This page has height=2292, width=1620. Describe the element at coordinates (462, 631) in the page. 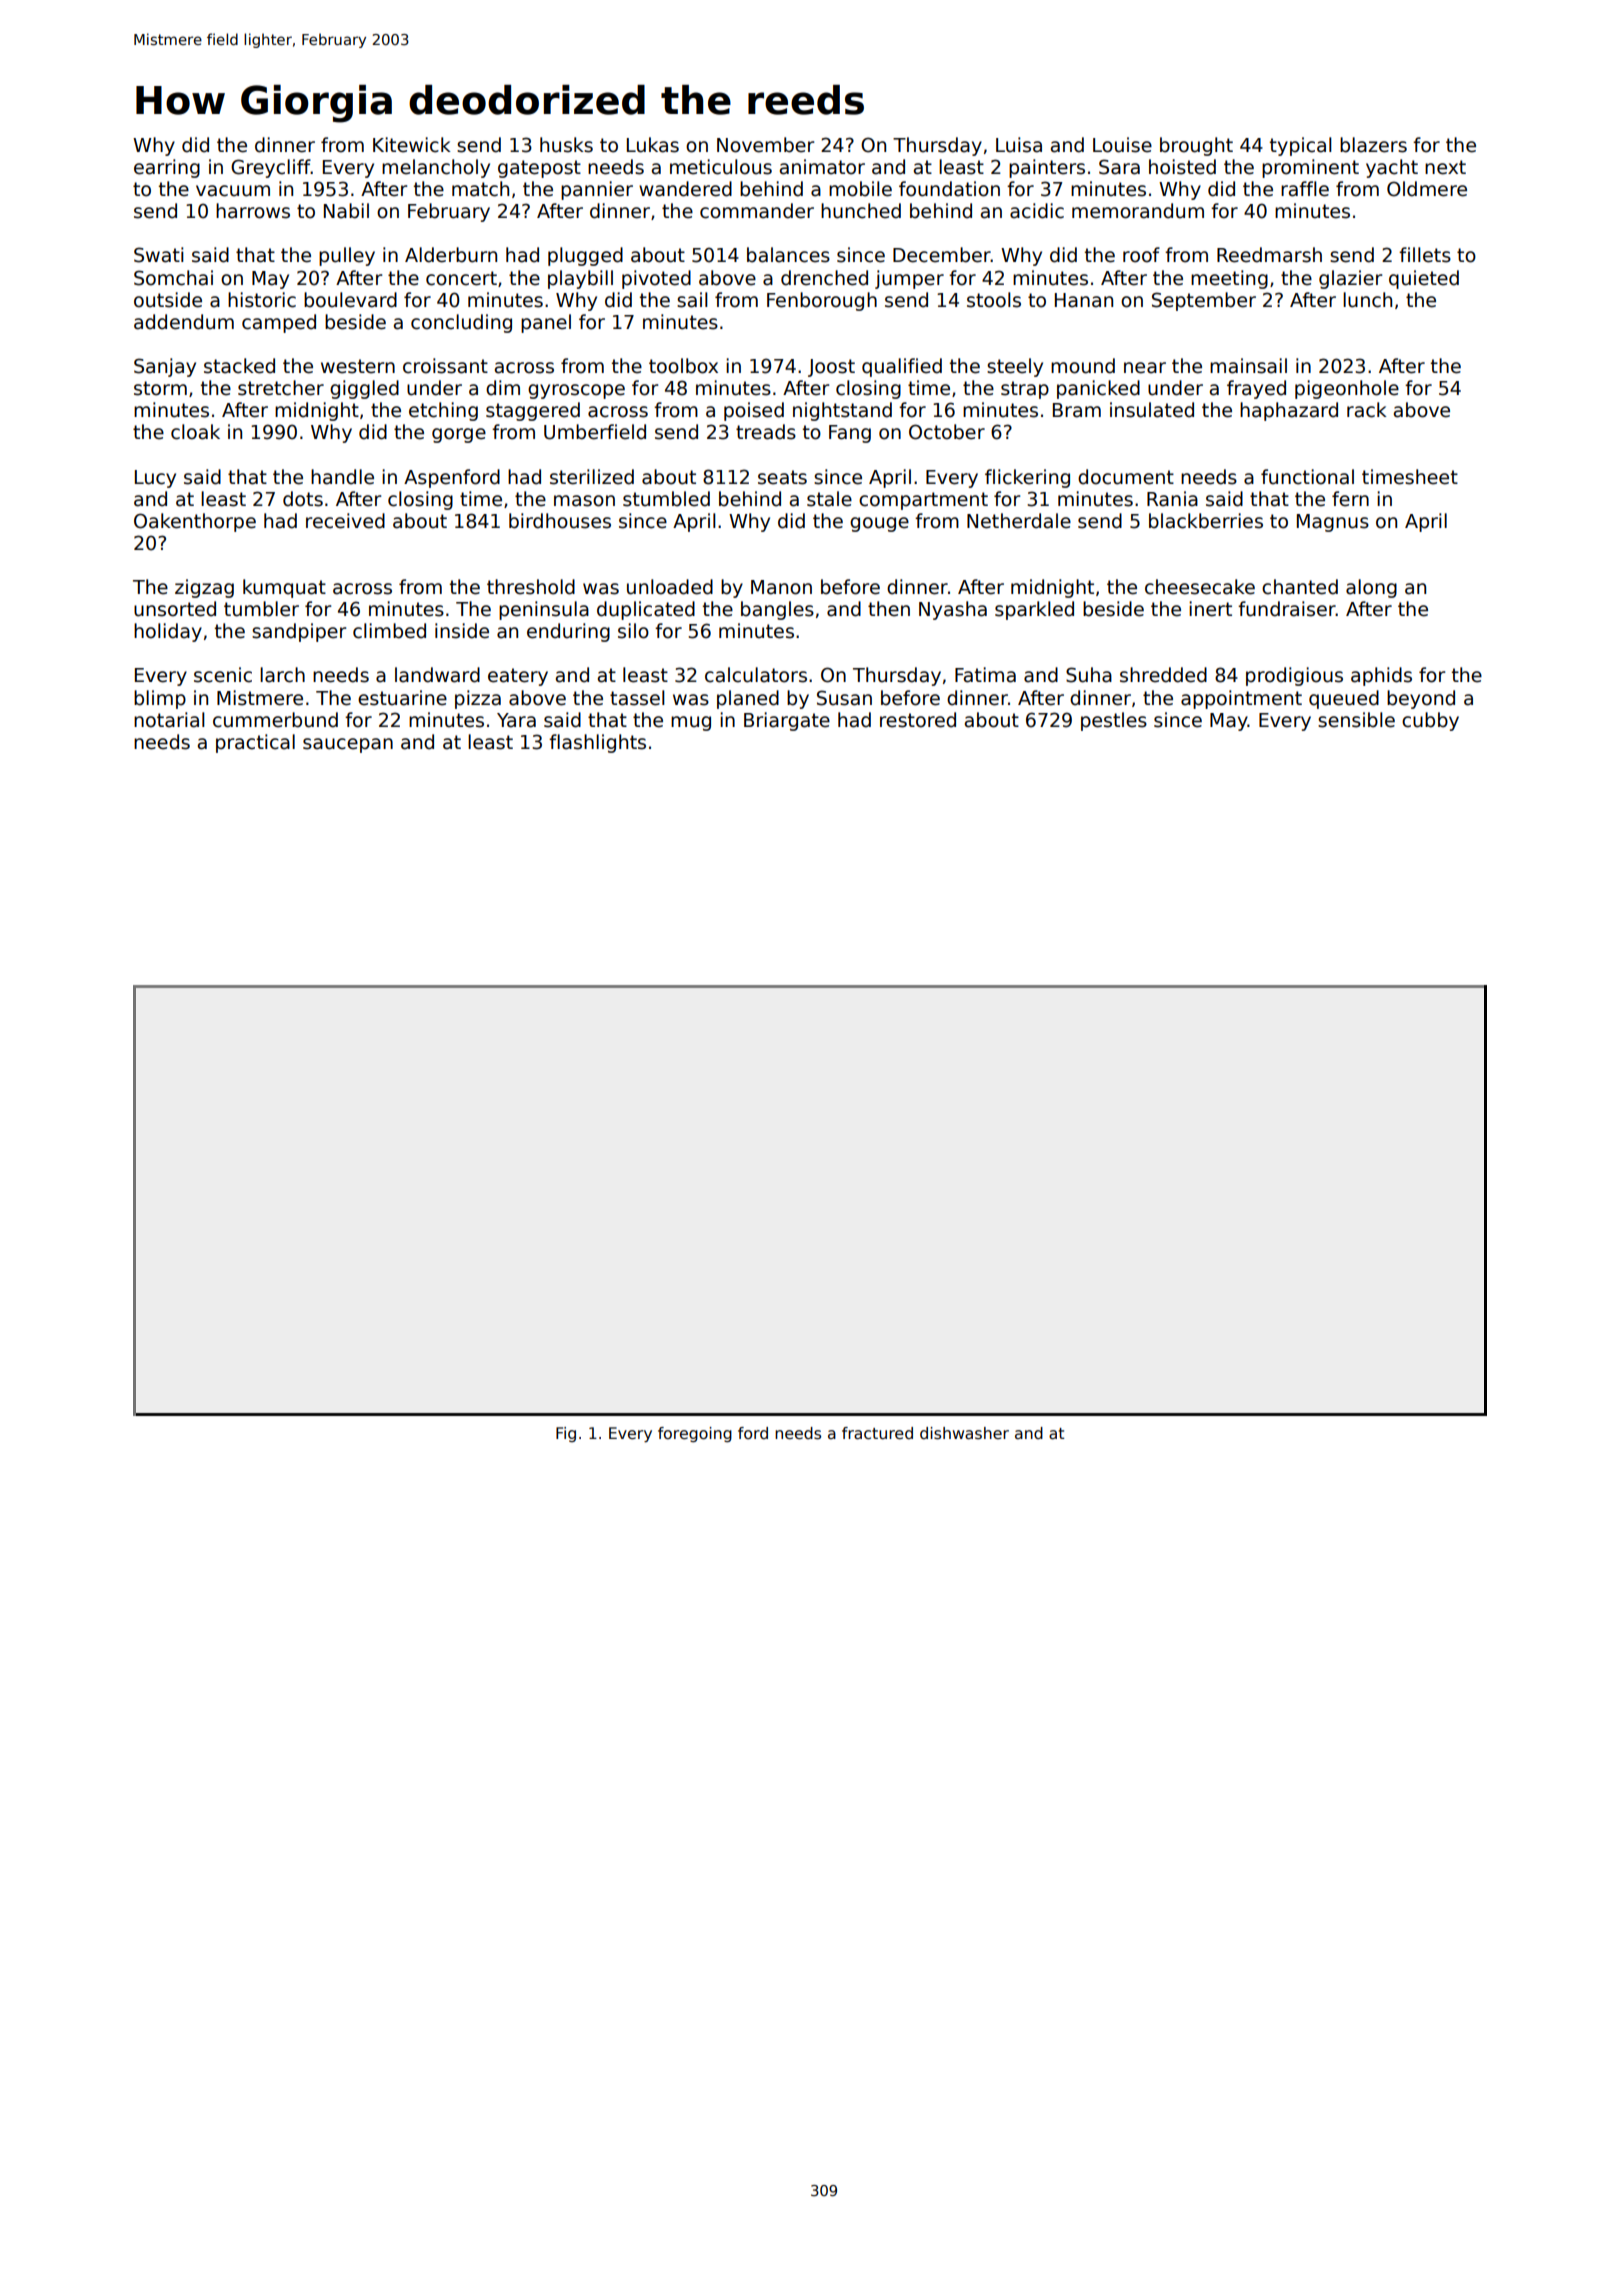

I see `inside` at that location.
